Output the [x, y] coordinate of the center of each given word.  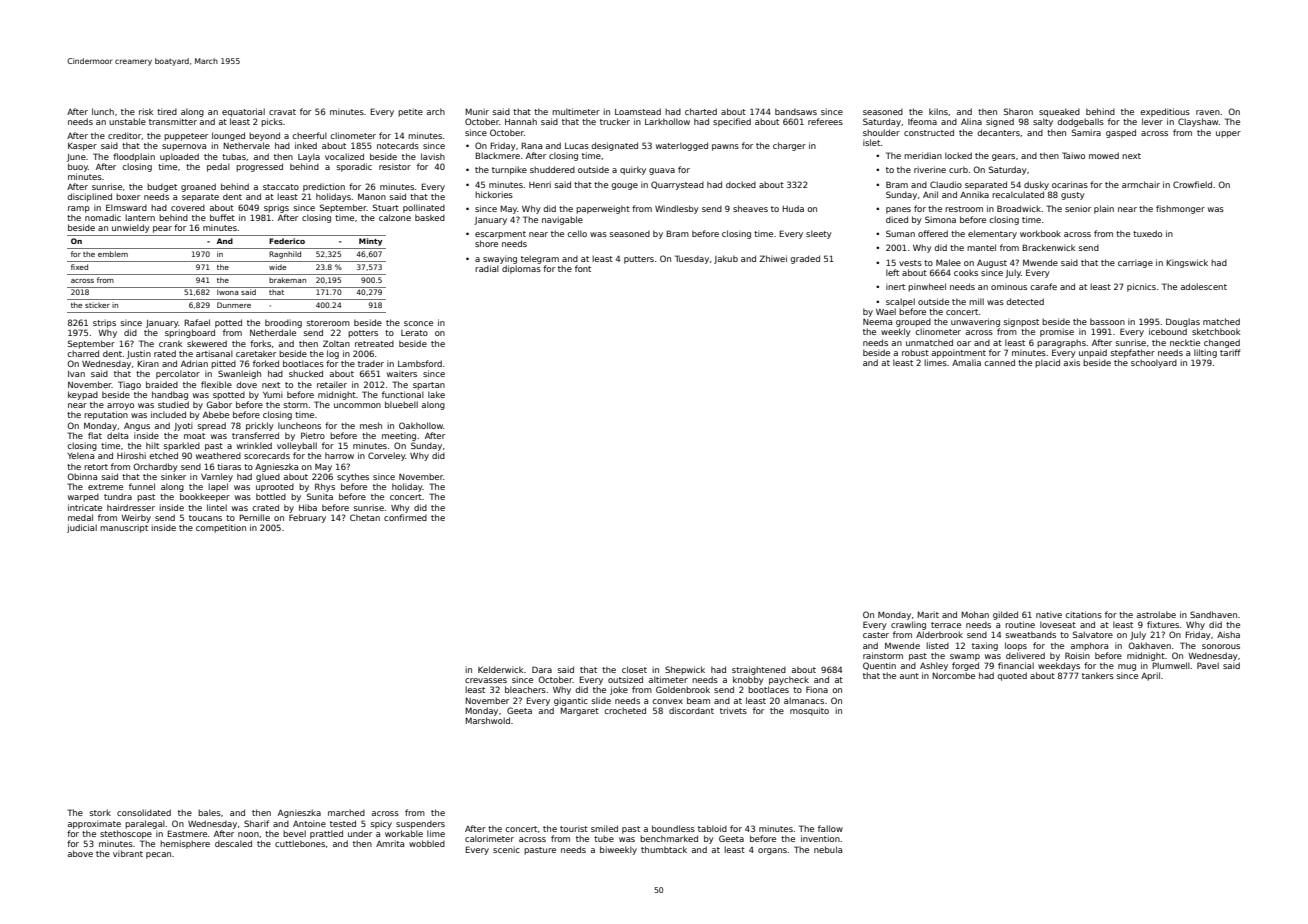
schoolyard [1154, 363]
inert [895, 286]
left [892, 272]
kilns [938, 111]
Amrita [390, 843]
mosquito [809, 711]
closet [634, 669]
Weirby [136, 518]
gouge [624, 186]
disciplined [89, 197]
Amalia [966, 362]
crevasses [486, 680]
